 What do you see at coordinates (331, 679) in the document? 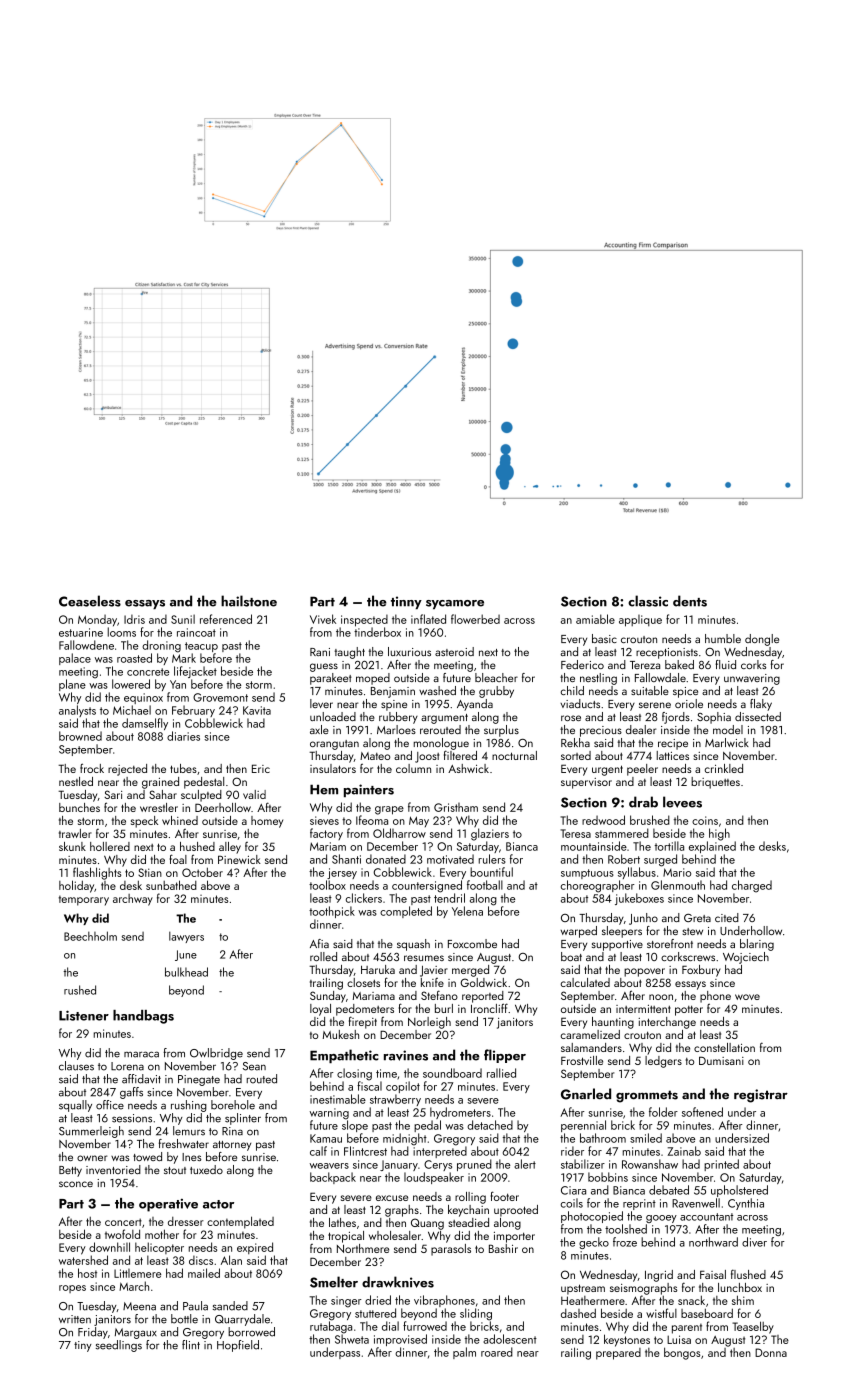
I see `parakeet` at bounding box center [331, 679].
